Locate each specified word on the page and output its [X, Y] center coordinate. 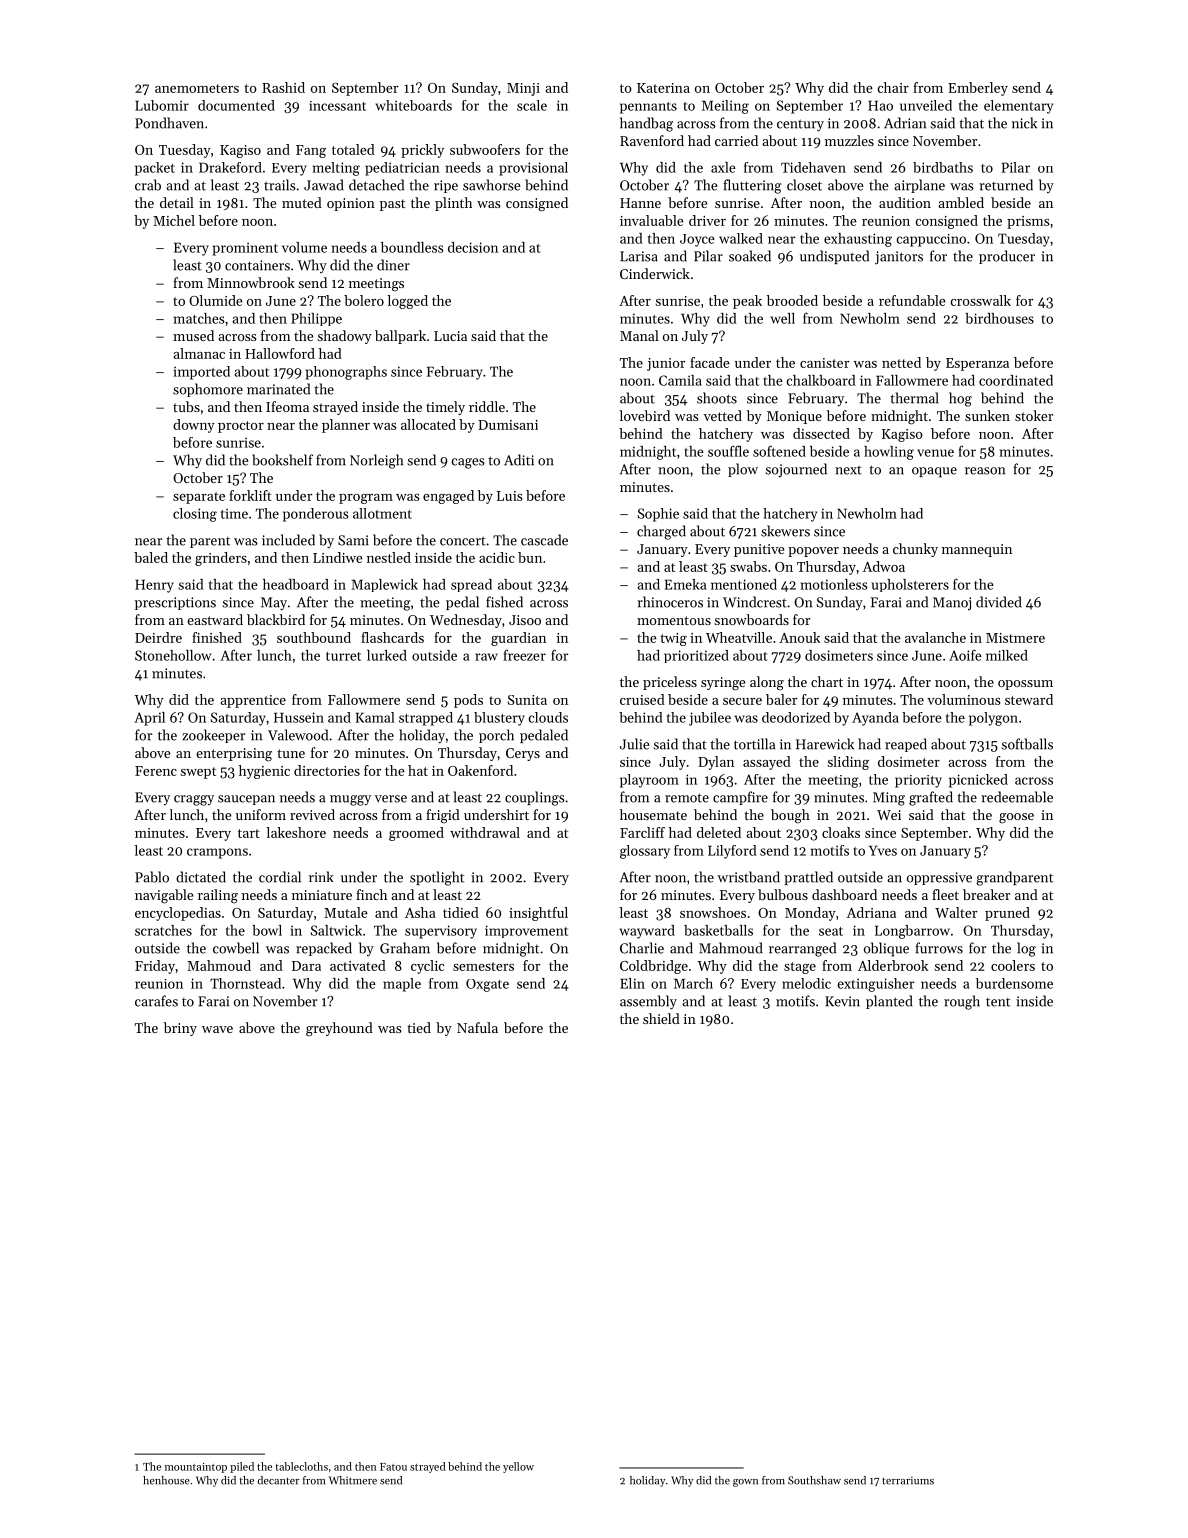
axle [723, 167]
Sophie [658, 515]
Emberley [978, 89]
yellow [518, 1467]
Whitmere [353, 1480]
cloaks [841, 832]
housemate [653, 814]
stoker [1034, 415]
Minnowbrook [251, 282]
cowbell [236, 948]
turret [343, 656]
